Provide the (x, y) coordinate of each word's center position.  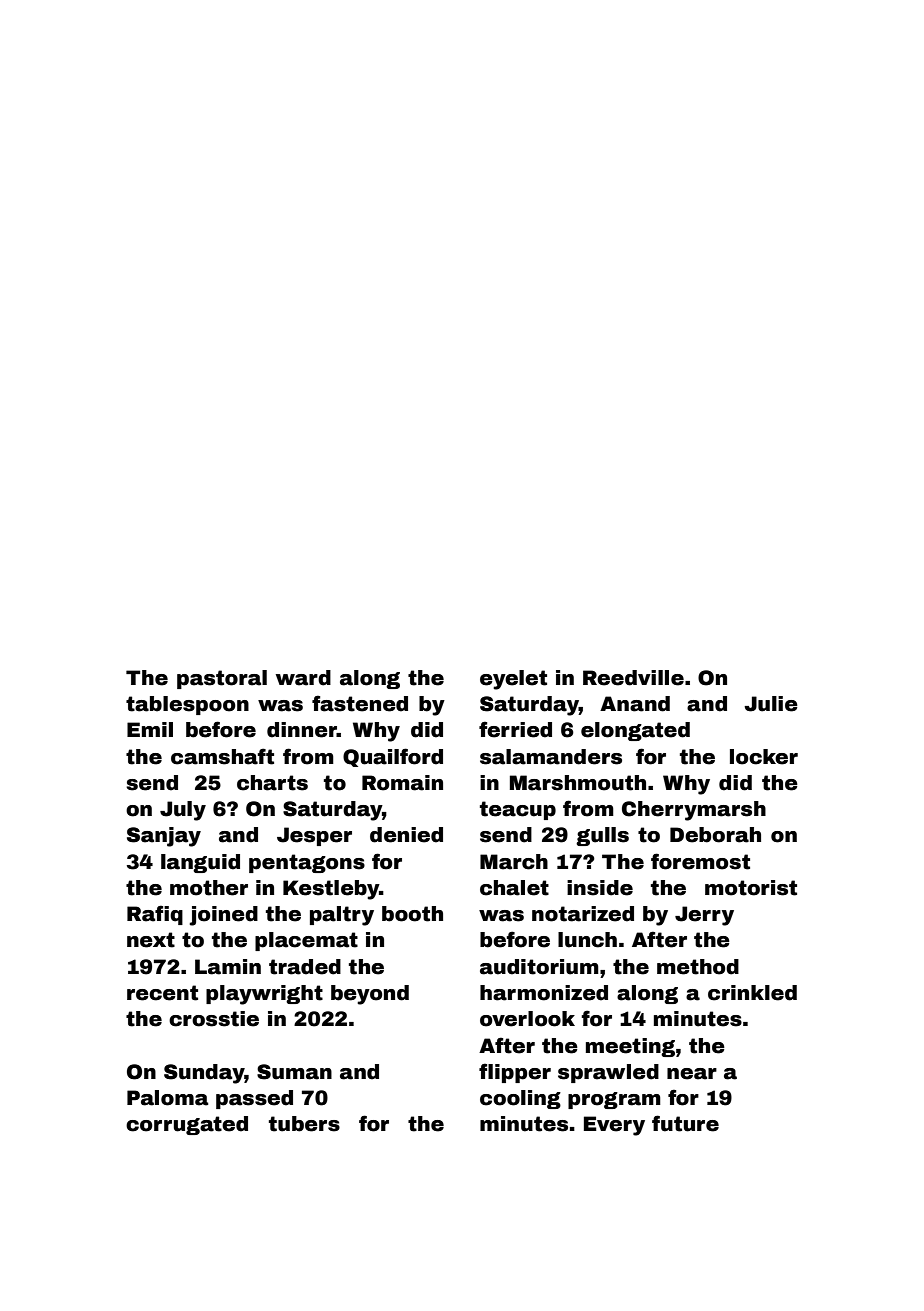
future (685, 1123)
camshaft (222, 756)
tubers (304, 1124)
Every (614, 1126)
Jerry (704, 916)
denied (406, 835)
